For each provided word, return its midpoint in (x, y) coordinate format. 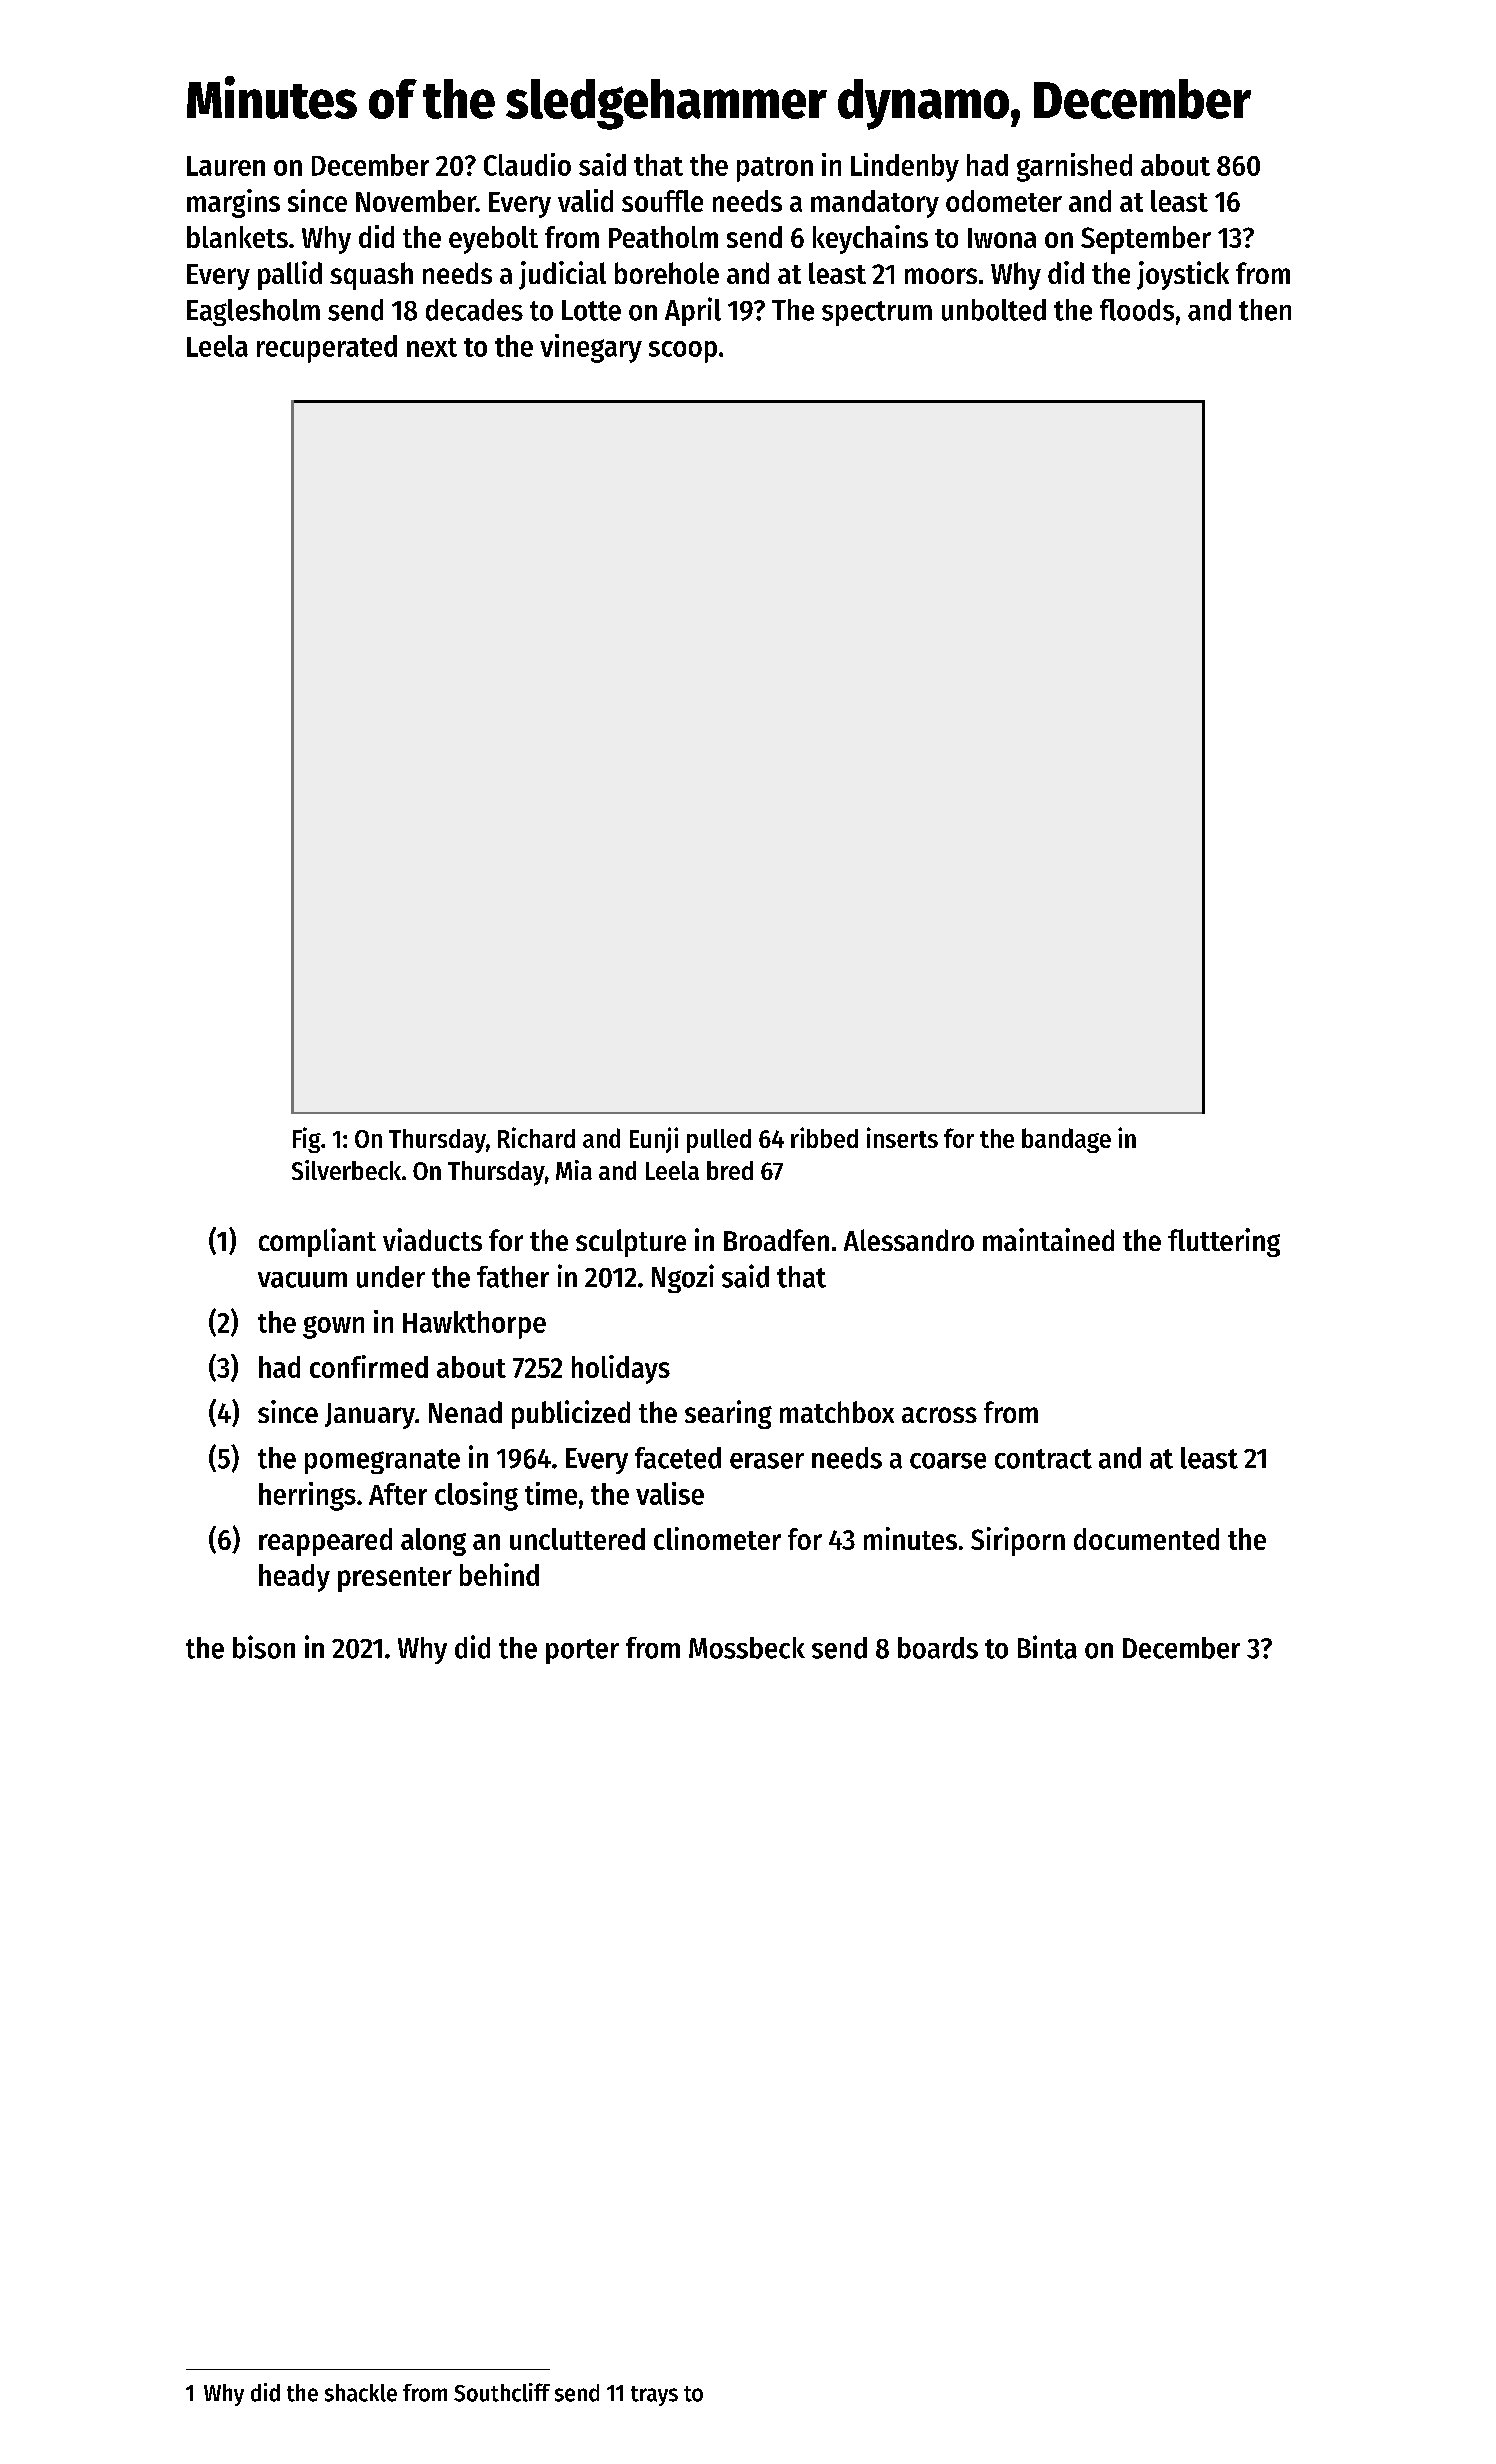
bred (730, 1170)
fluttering (1224, 1242)
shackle (361, 2393)
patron (775, 169)
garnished (1074, 167)
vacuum (302, 1280)
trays (654, 2396)
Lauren (226, 166)
